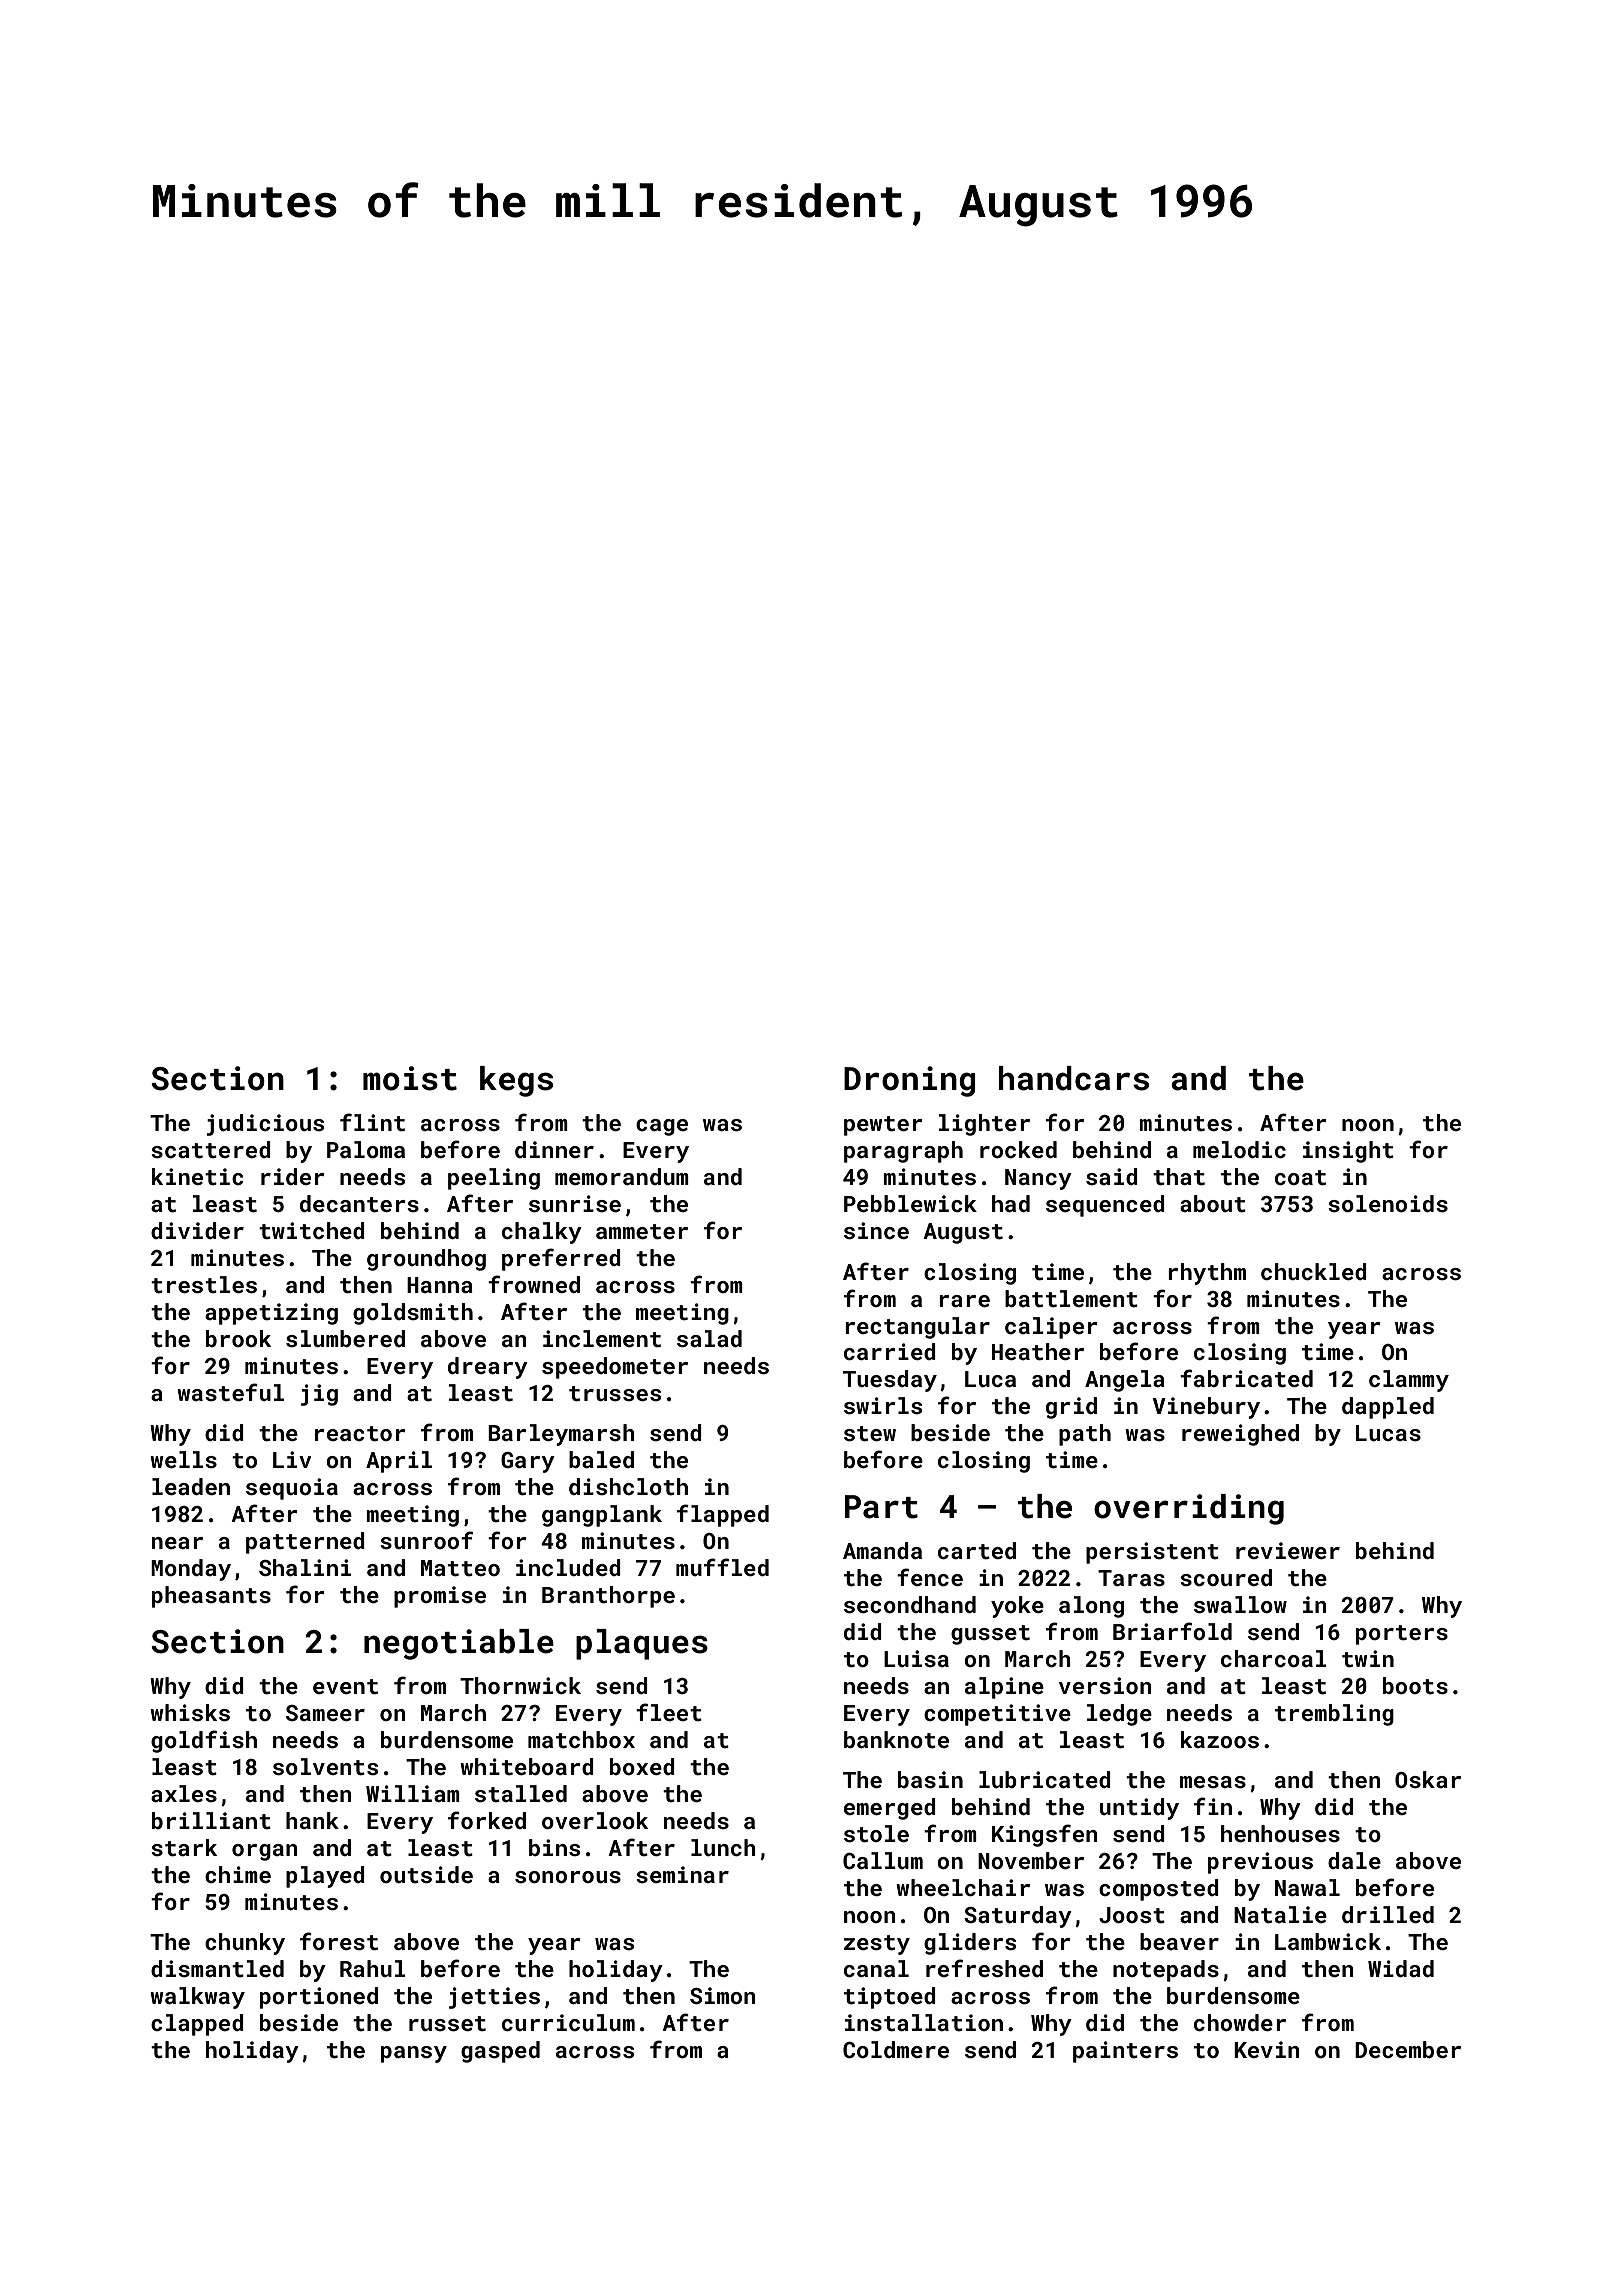 Image resolution: width=1620 pixels, height=2292 pixels. What do you see at coordinates (500, 2052) in the document?
I see `gasped` at bounding box center [500, 2052].
